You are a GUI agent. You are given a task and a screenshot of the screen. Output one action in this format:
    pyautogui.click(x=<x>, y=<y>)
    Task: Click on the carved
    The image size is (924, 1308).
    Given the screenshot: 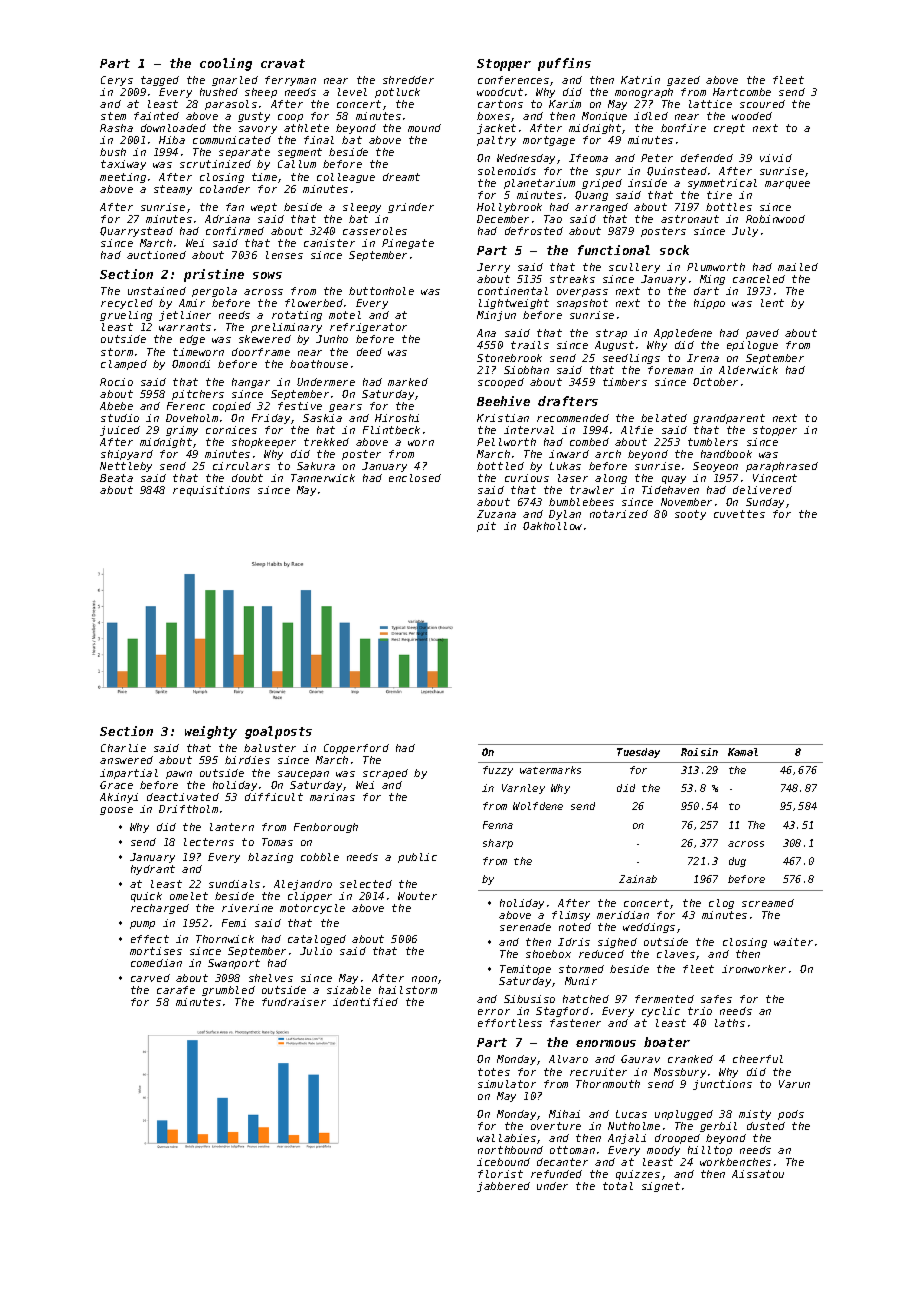 What is the action you would take?
    pyautogui.click(x=150, y=978)
